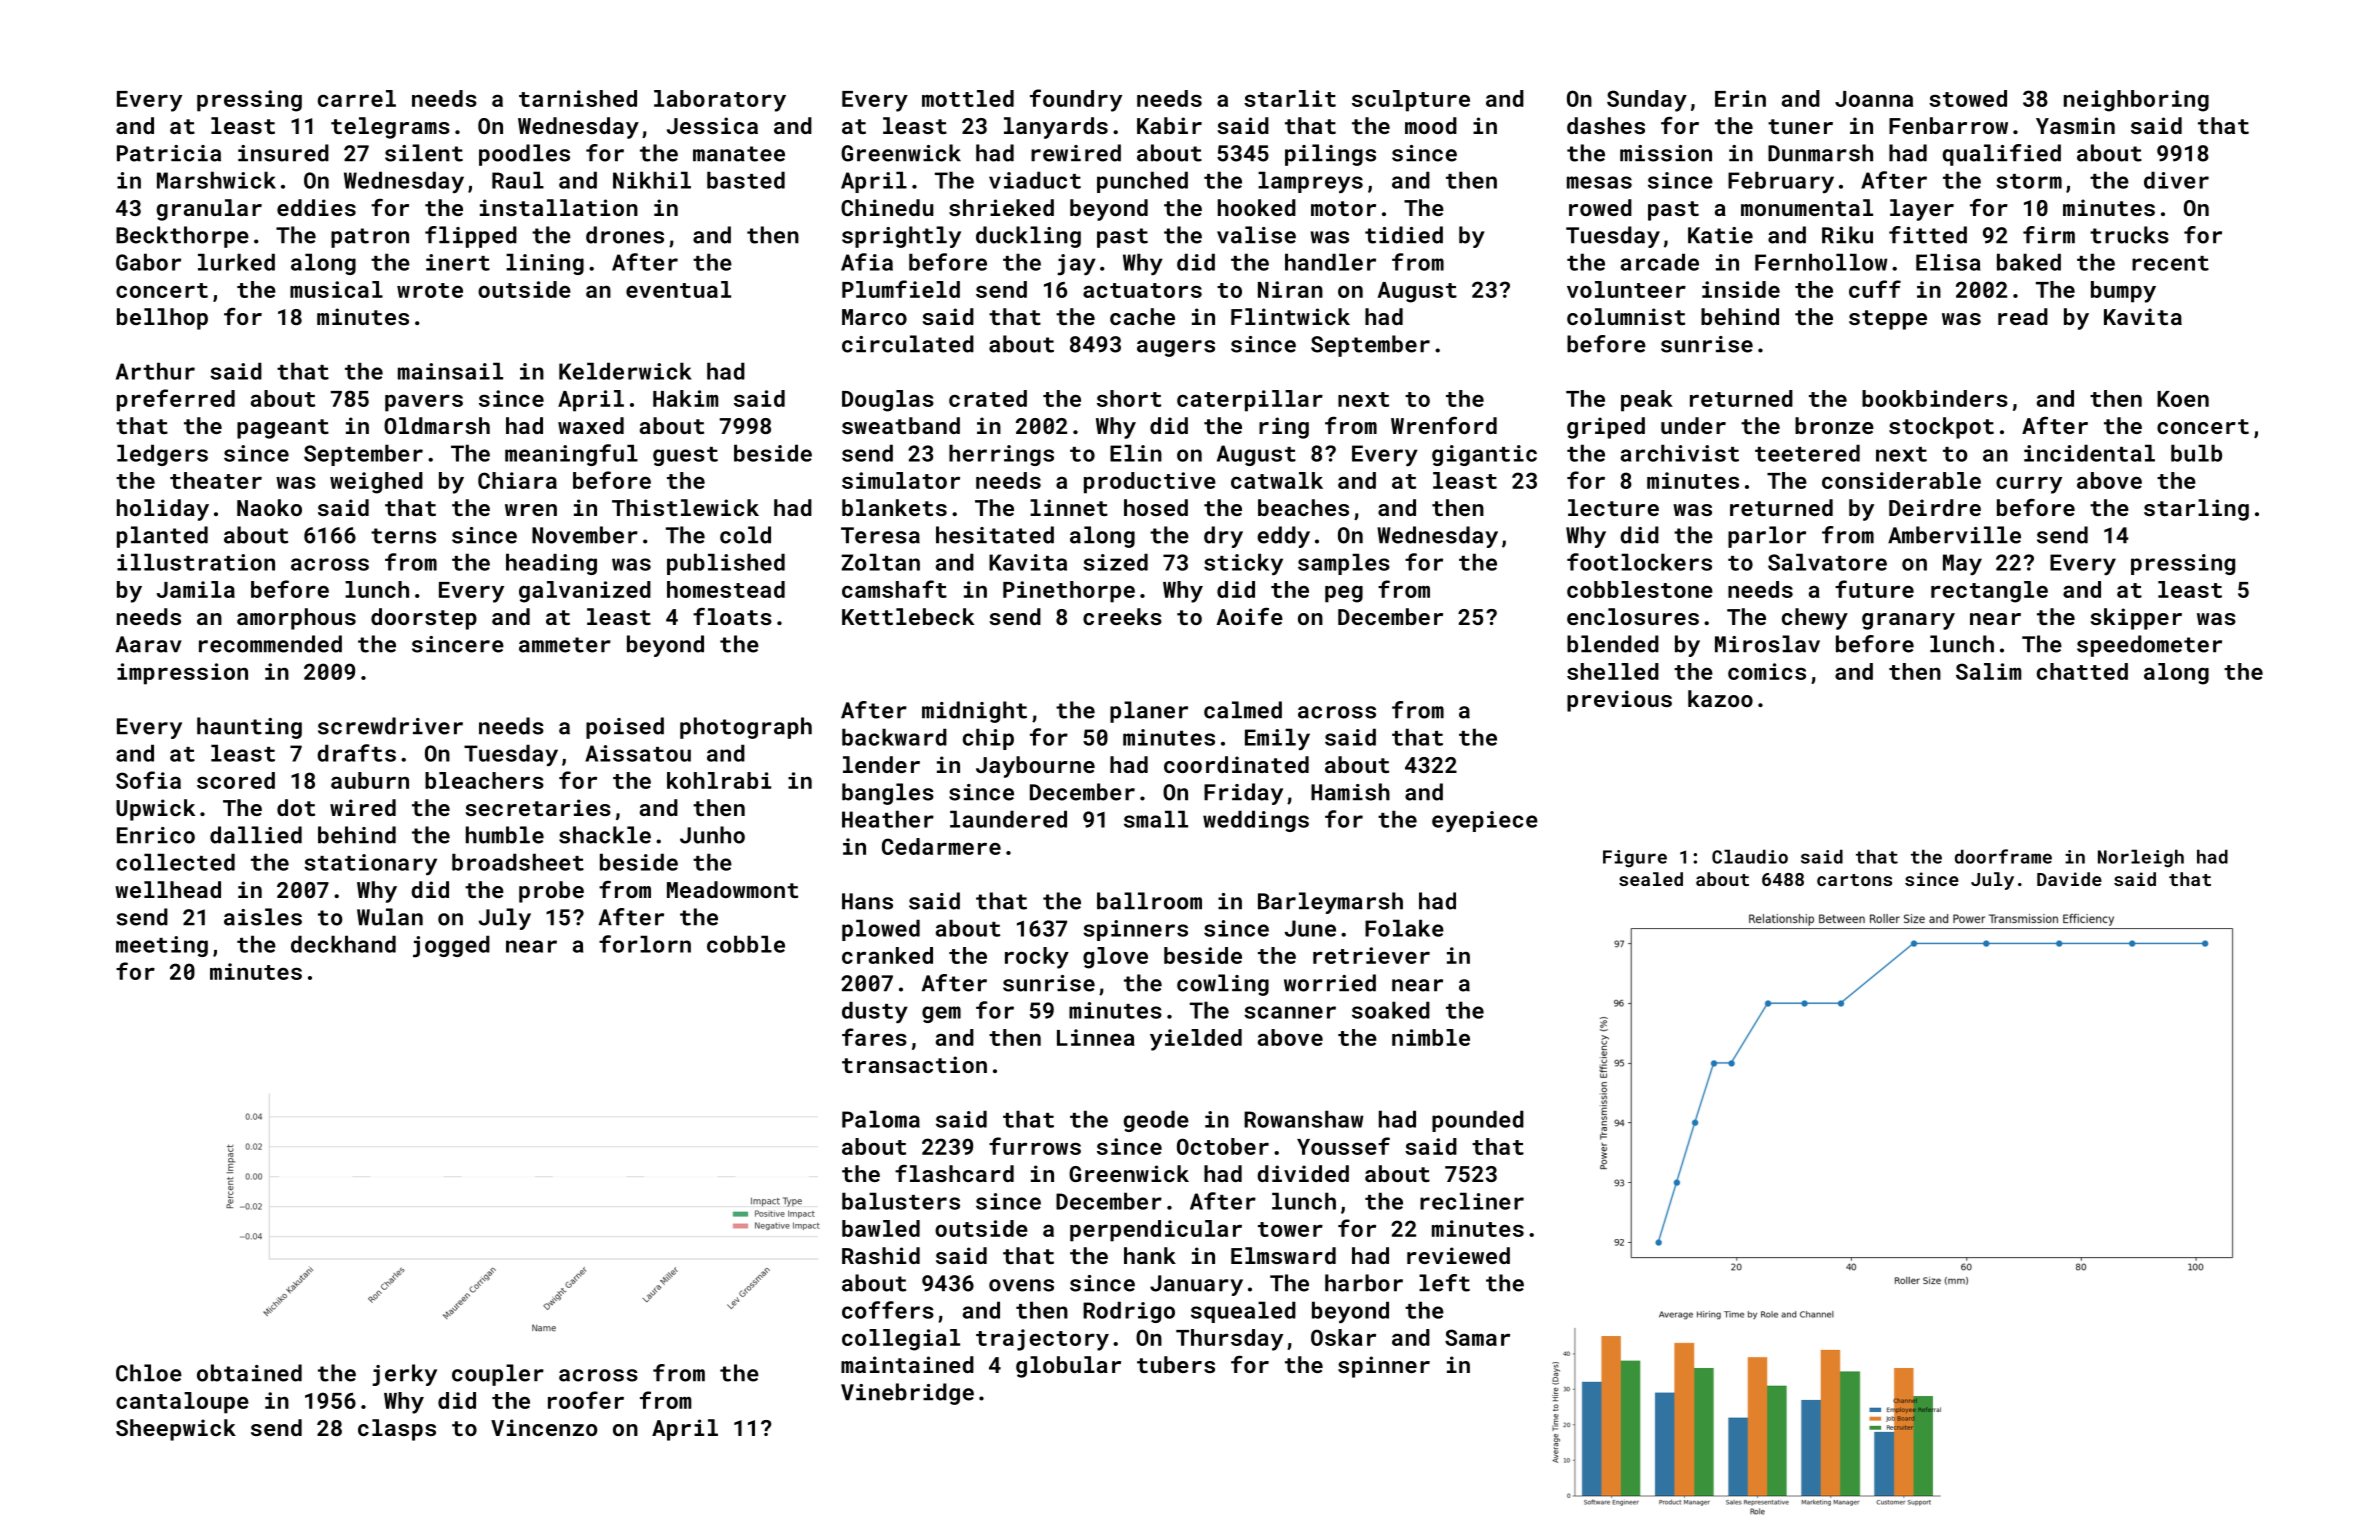 The height and width of the screenshot is (1540, 2380). Describe the element at coordinates (901, 425) in the screenshot. I see `sweatband` at that location.
